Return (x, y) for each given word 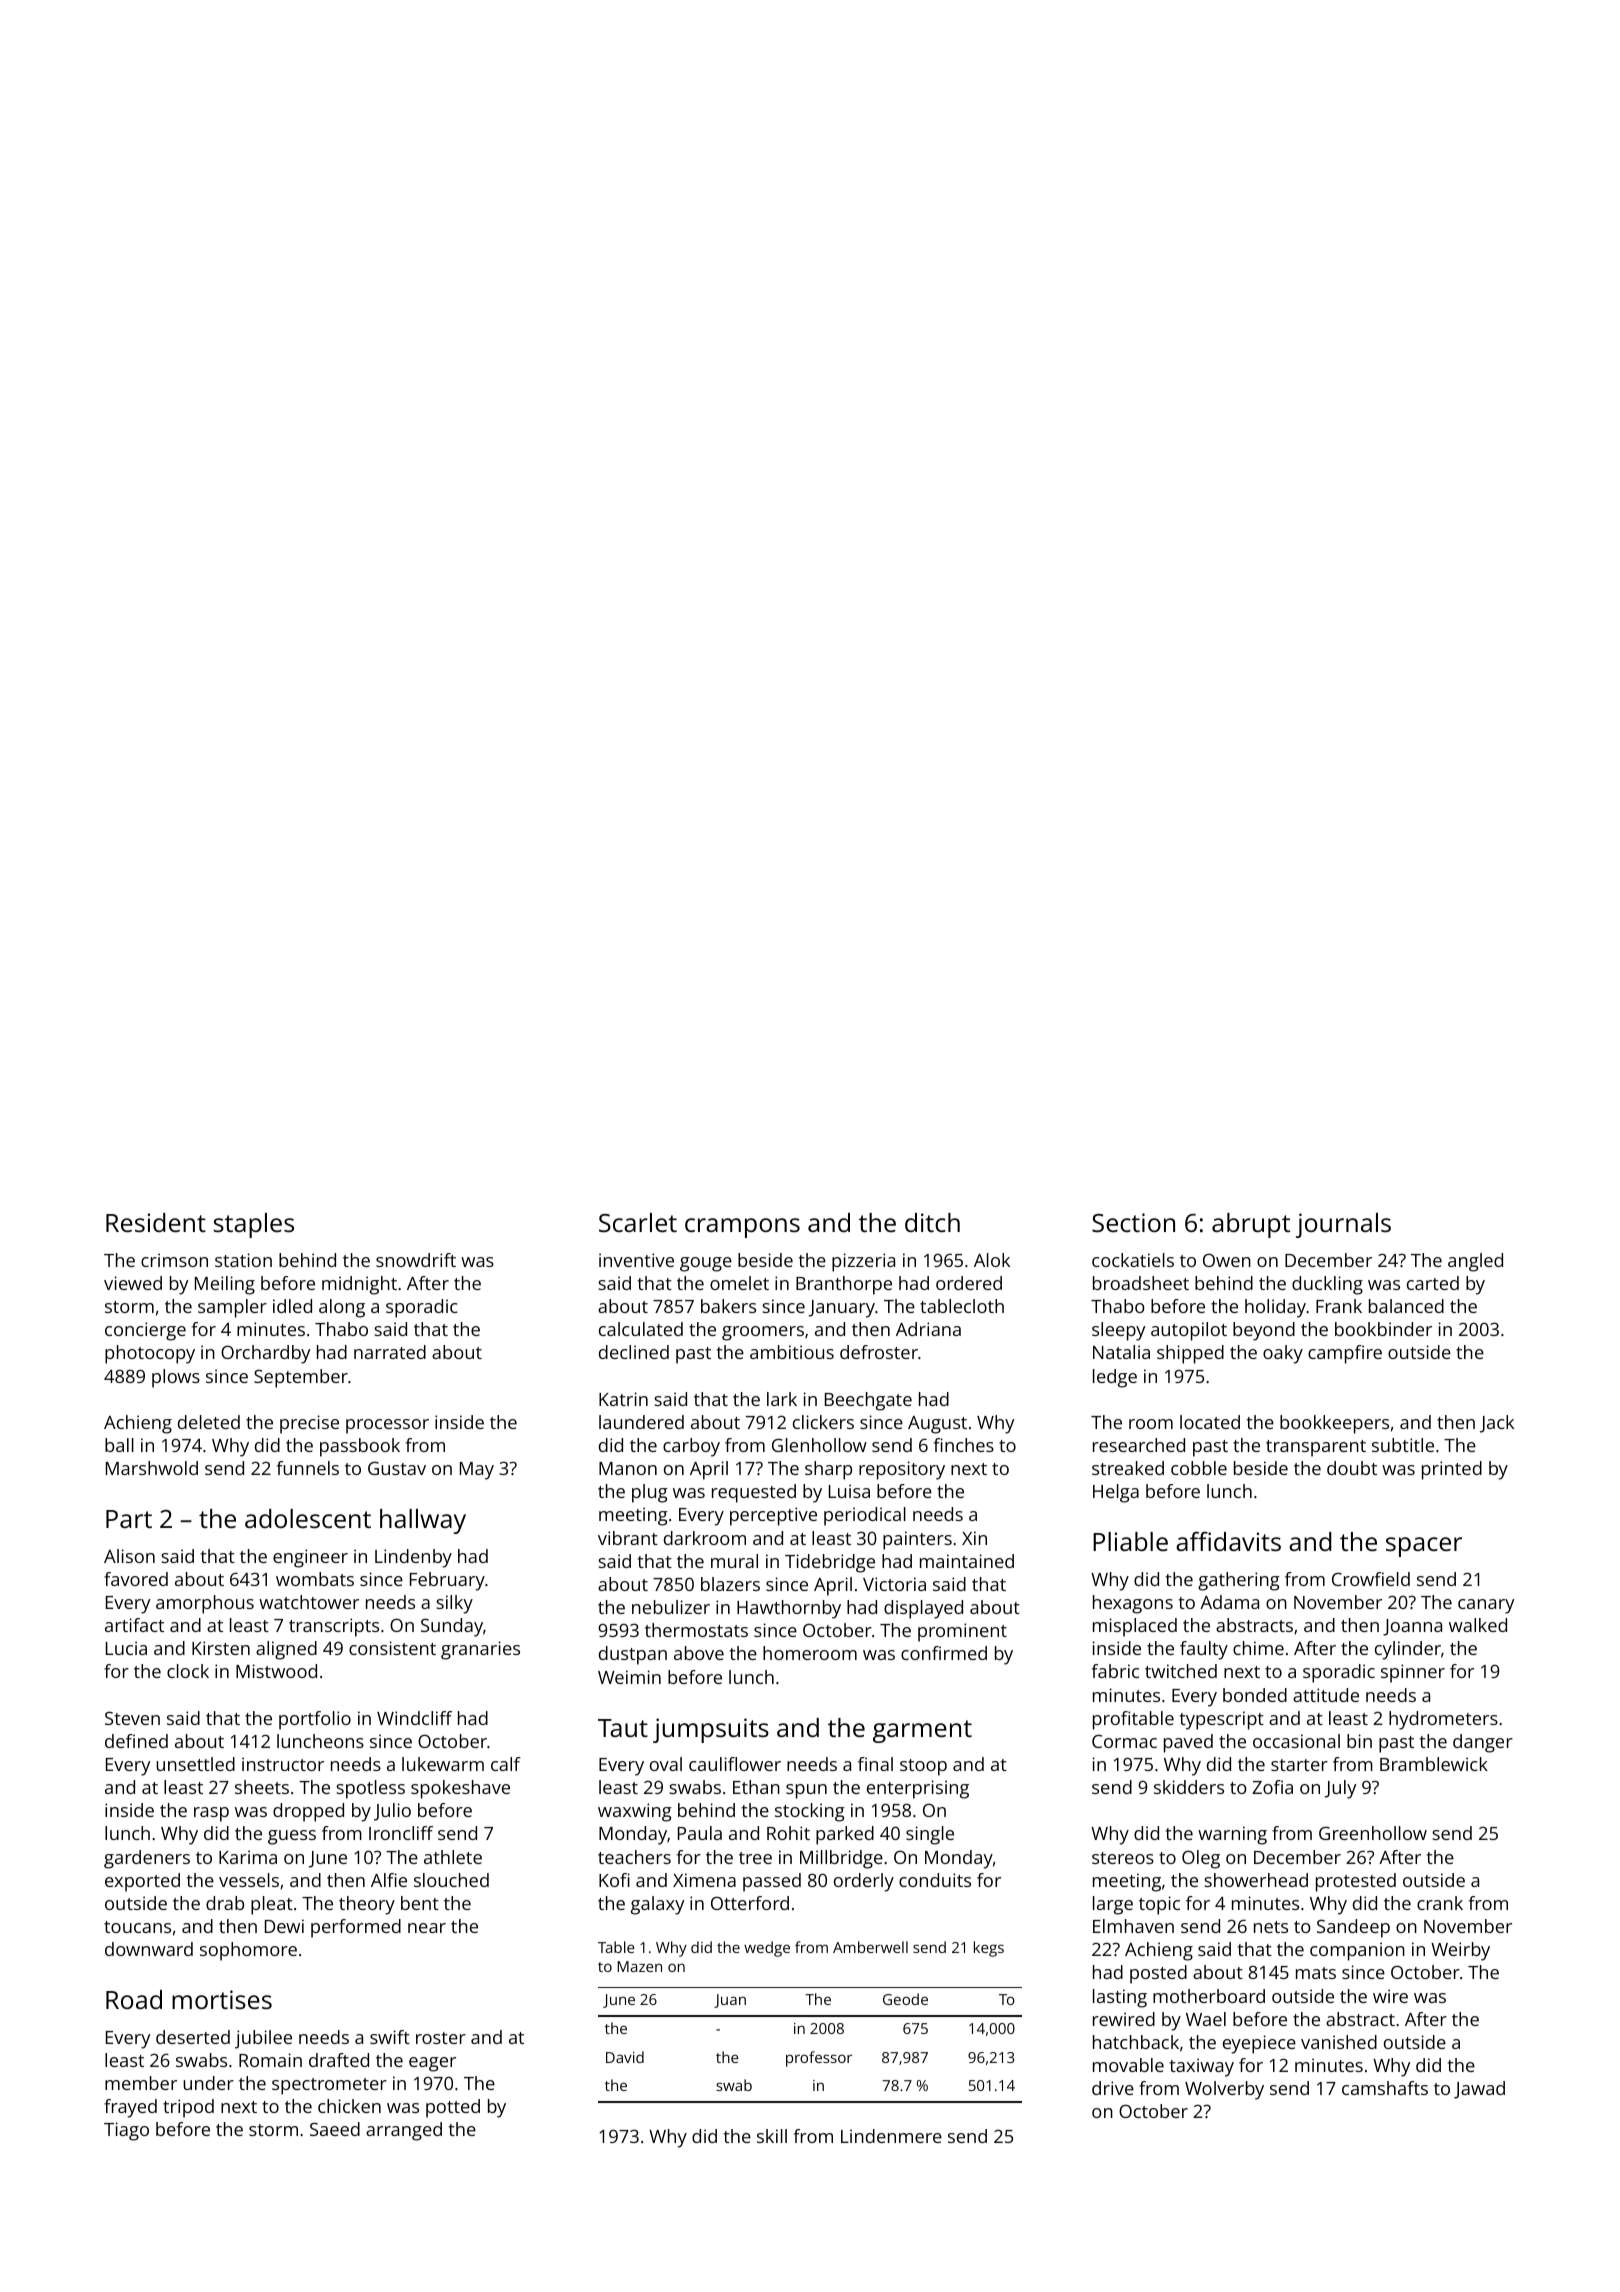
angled (1475, 1262)
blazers (730, 1584)
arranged (404, 2131)
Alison (129, 1556)
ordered (969, 1283)
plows (176, 1378)
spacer (1424, 1547)
